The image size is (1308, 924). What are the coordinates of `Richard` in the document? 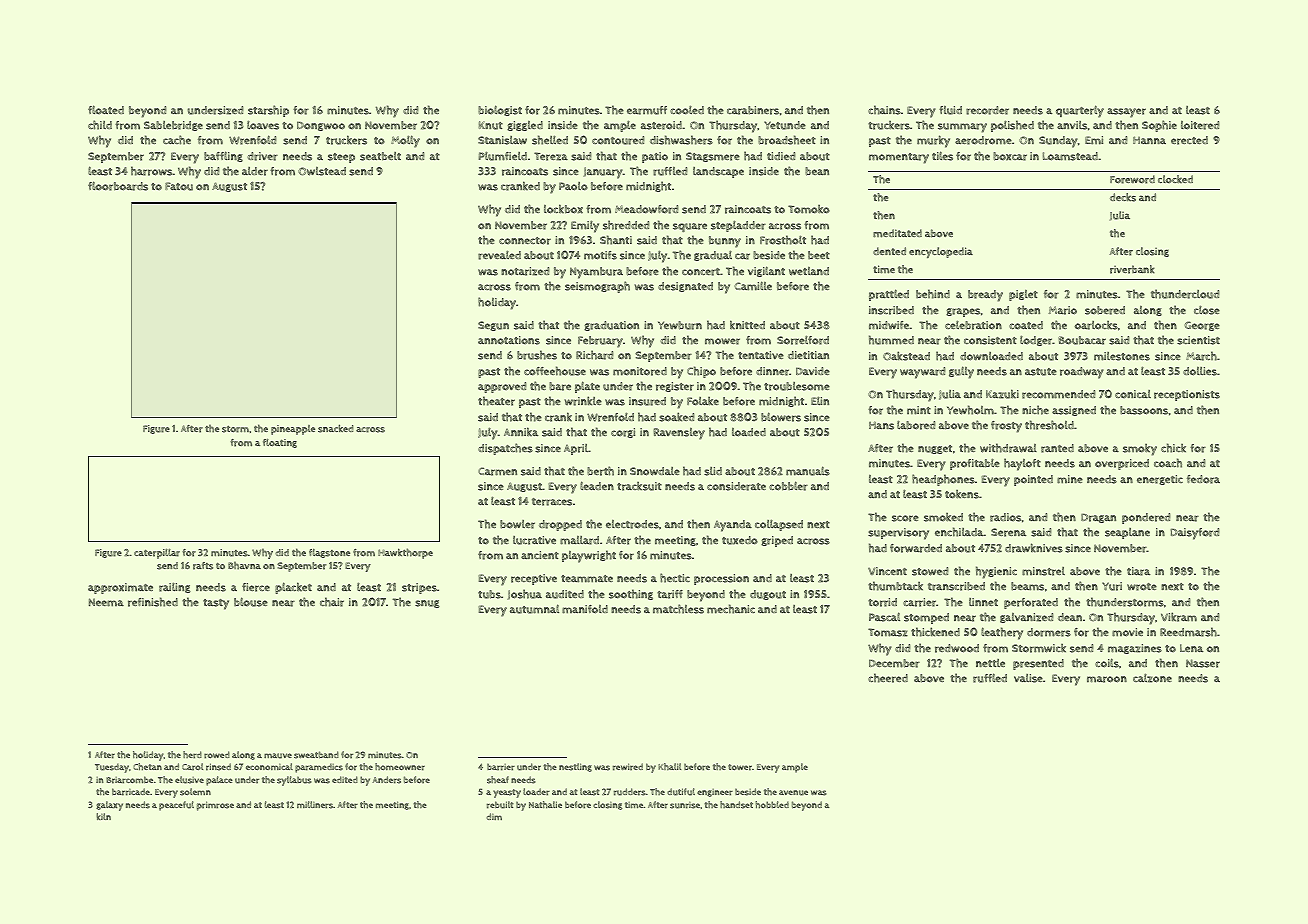 It's located at (594, 355).
